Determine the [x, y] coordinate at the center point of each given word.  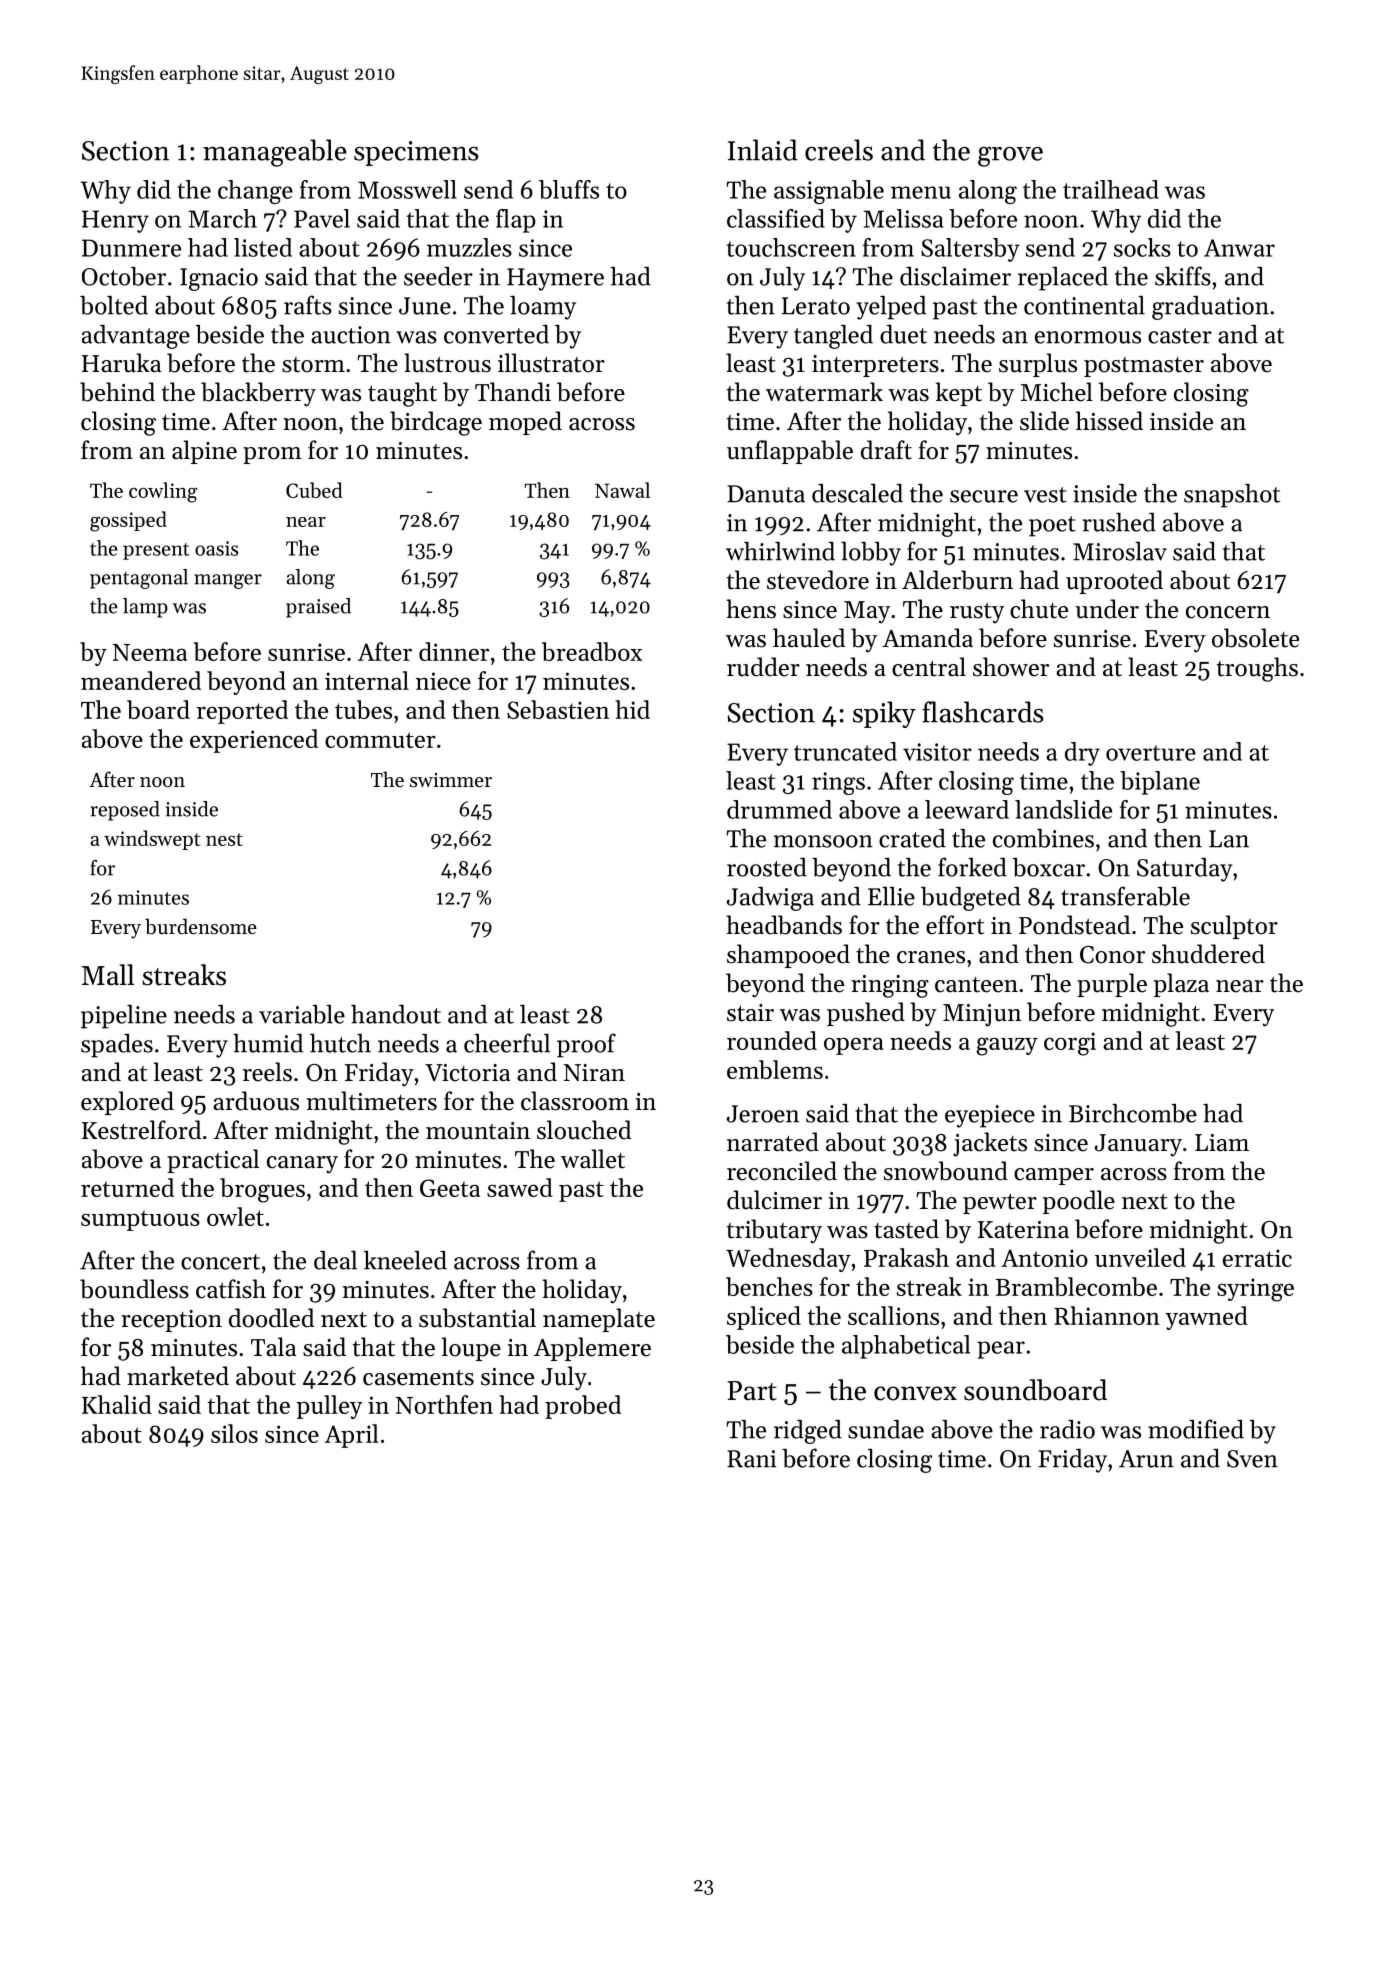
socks [1142, 247]
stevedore [818, 580]
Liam [1222, 1142]
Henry [115, 221]
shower [1011, 667]
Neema [149, 652]
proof [586, 1045]
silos [234, 1433]
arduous [256, 1101]
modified [1196, 1429]
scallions [893, 1315]
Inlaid [763, 150]
